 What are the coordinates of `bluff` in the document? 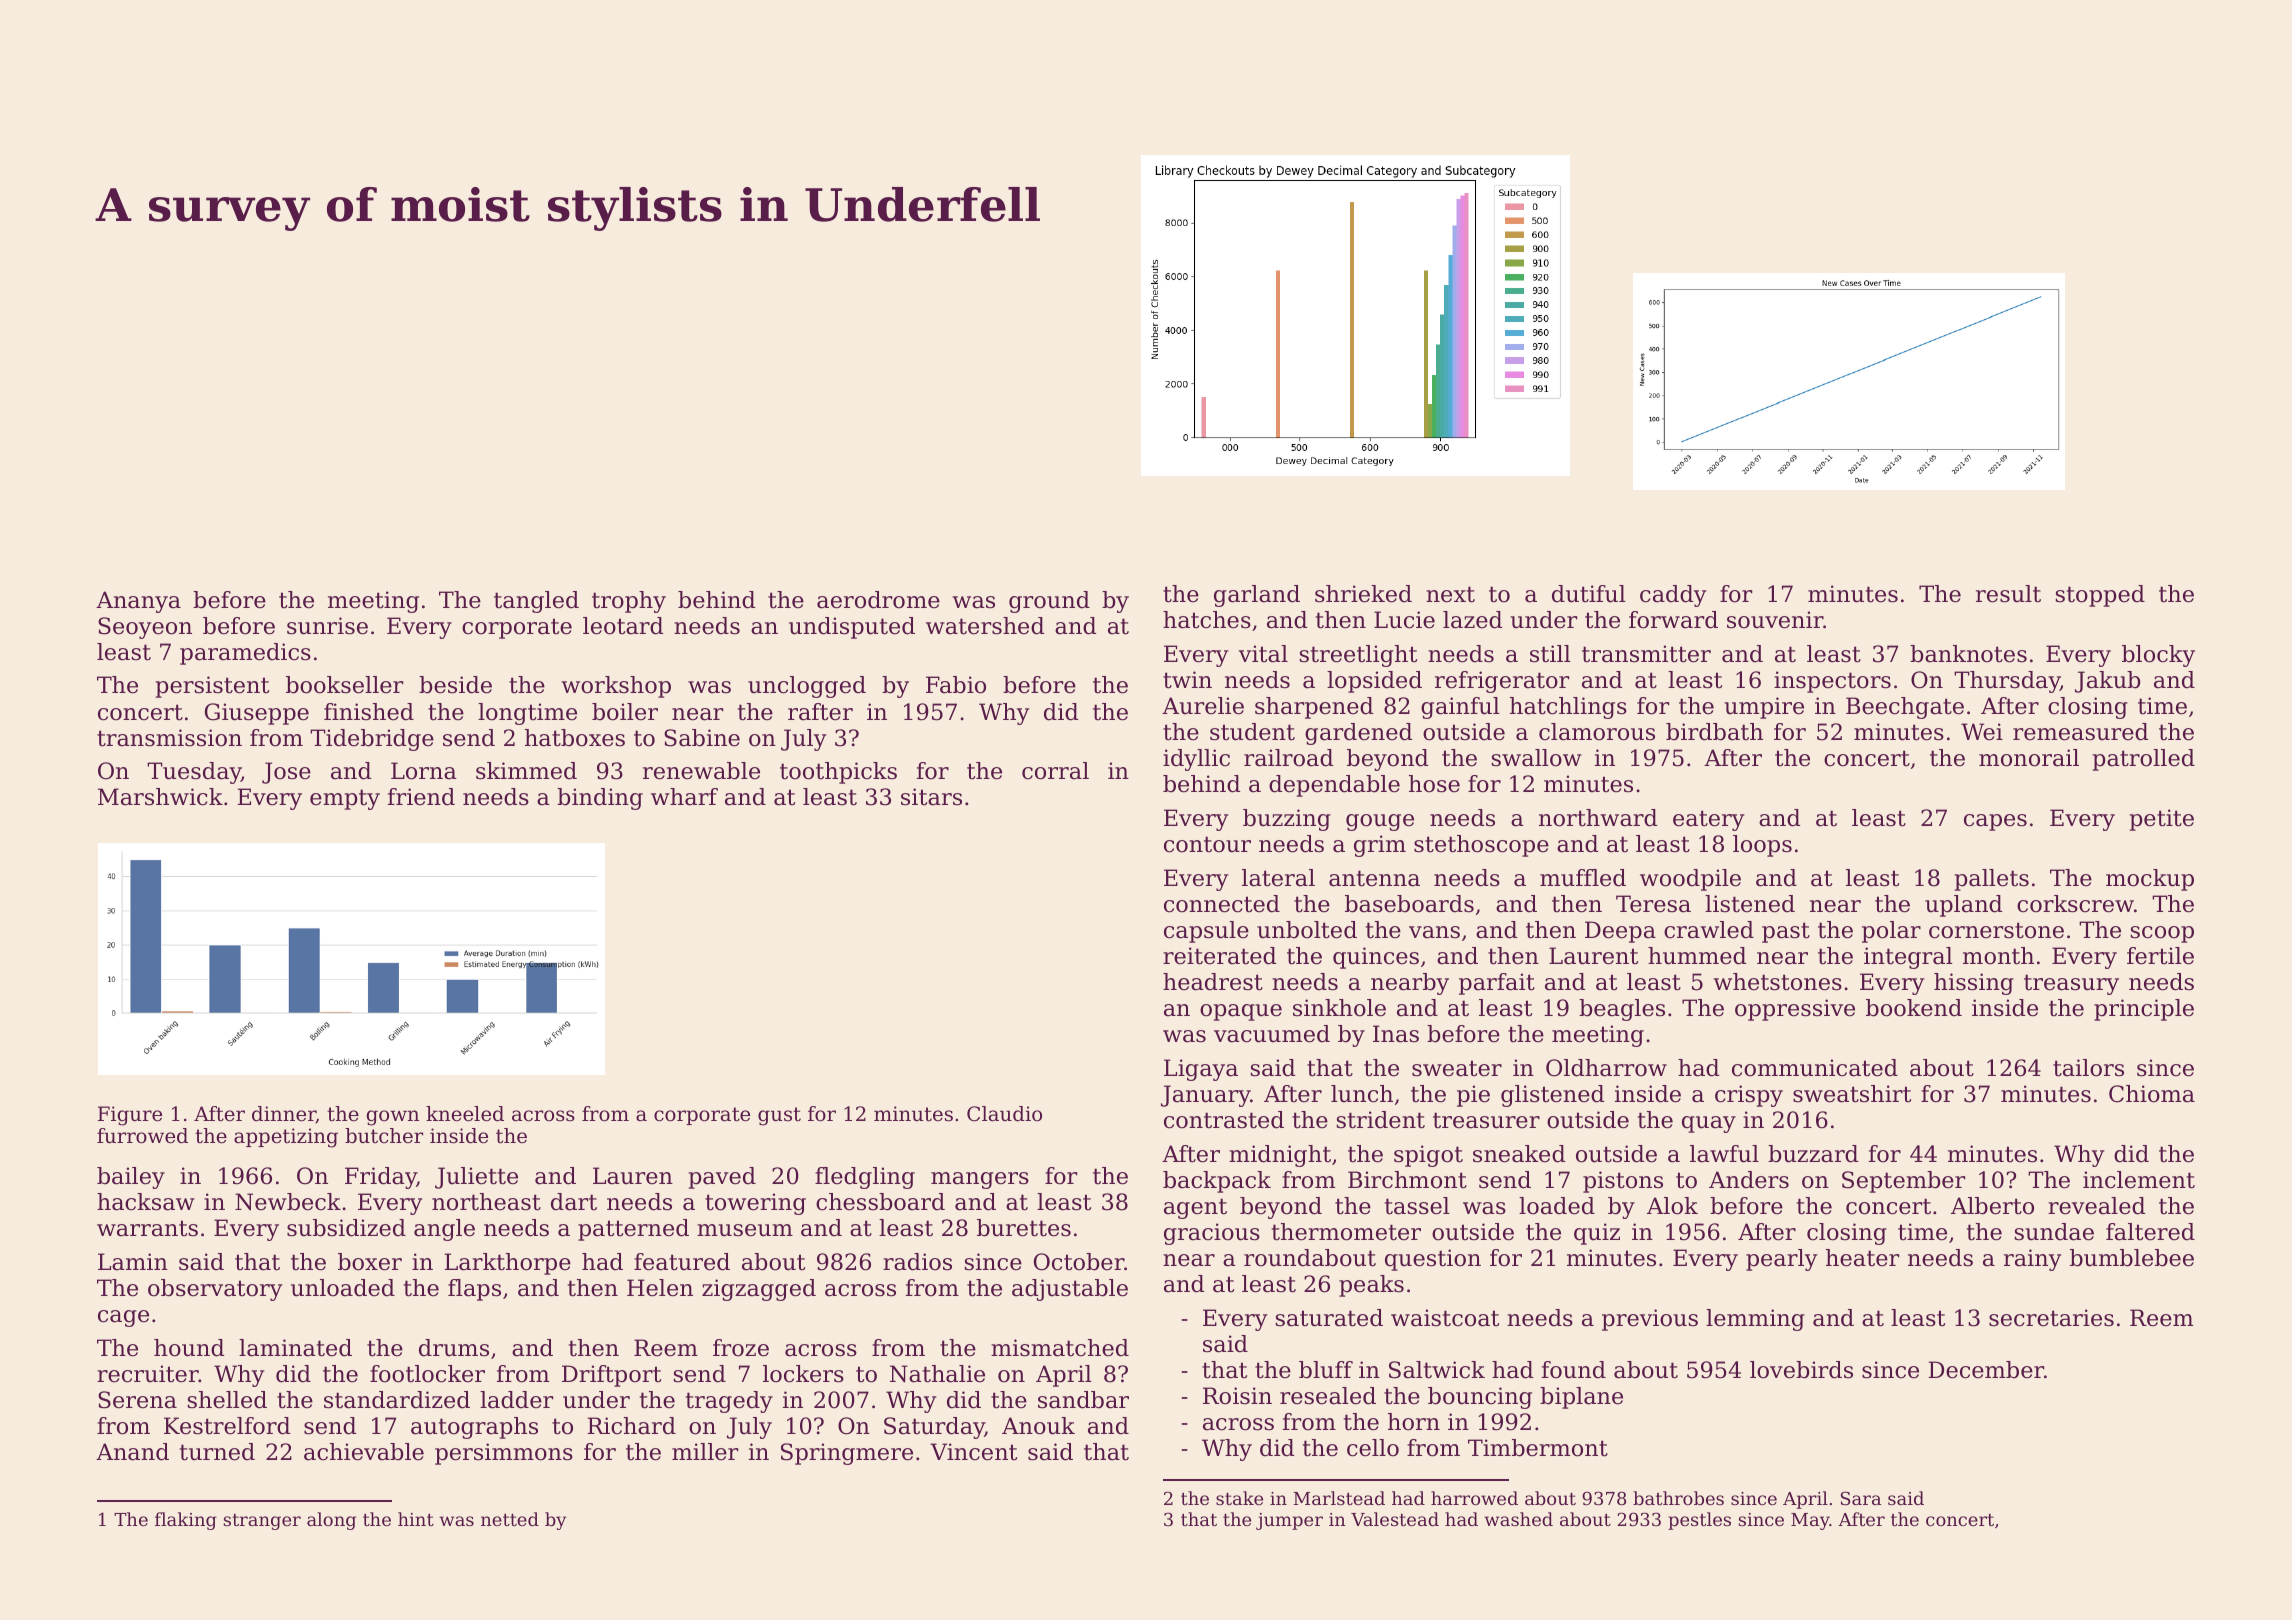 It's located at (1326, 1370).
